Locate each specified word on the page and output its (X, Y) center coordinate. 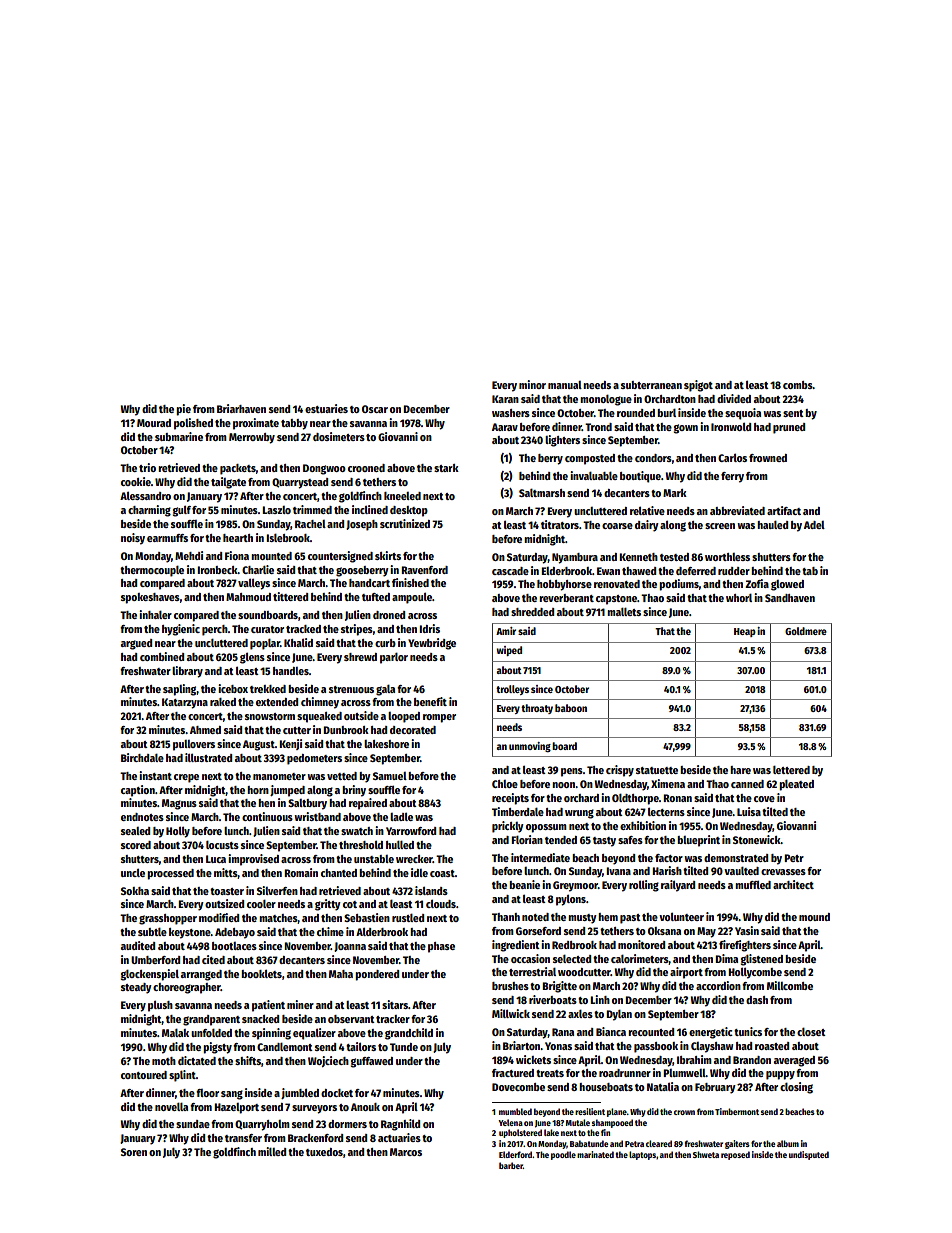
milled (272, 1151)
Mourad (154, 423)
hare (740, 770)
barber (511, 1165)
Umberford (155, 960)
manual (565, 385)
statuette (657, 770)
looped (404, 717)
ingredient (516, 946)
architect (793, 884)
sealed (135, 831)
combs (798, 385)
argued (136, 644)
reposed (735, 1155)
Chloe (505, 784)
